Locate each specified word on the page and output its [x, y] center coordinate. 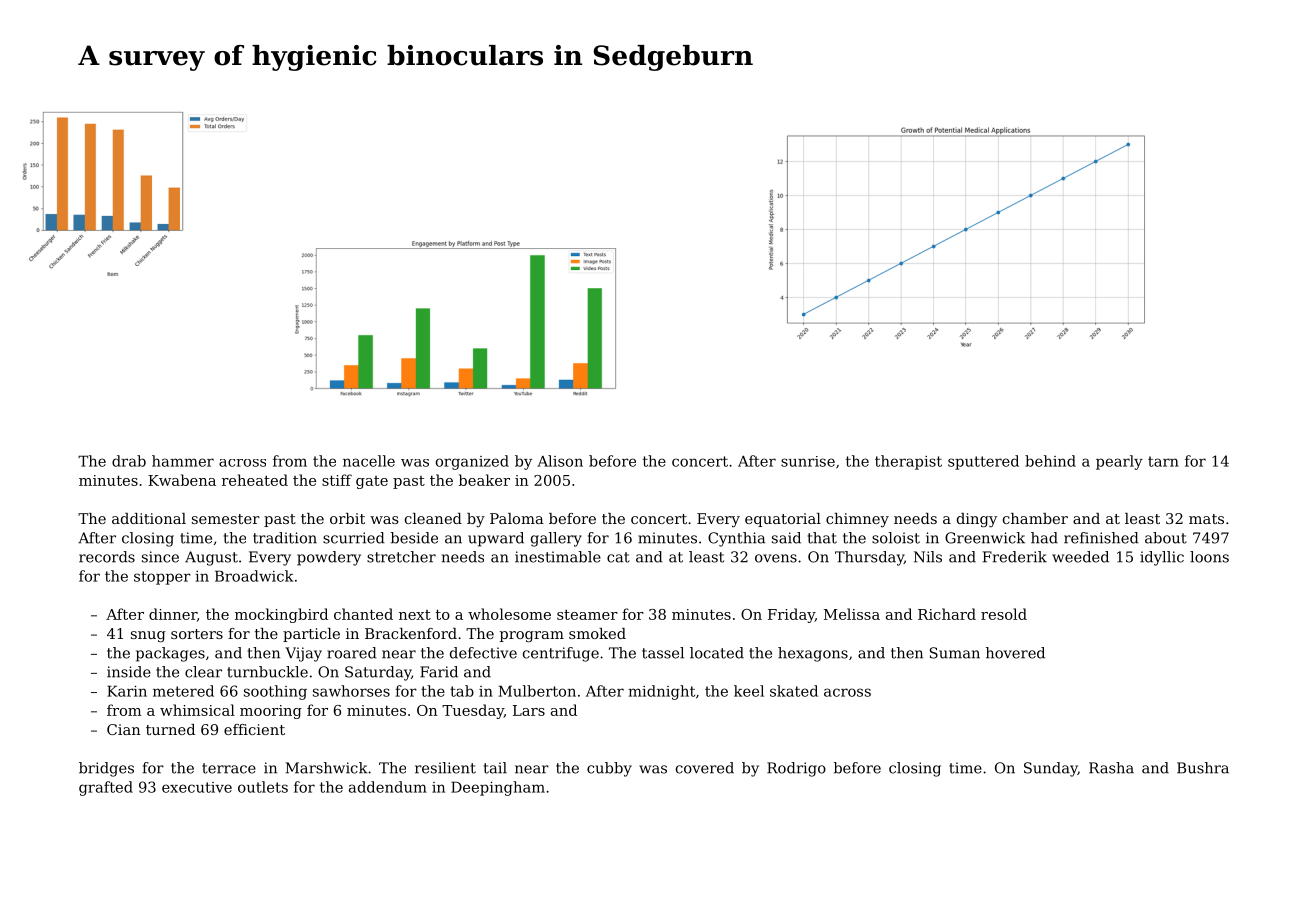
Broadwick [254, 576]
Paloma [517, 518]
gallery [556, 539]
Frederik [1015, 557]
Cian [124, 729]
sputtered [983, 462]
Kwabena [182, 480]
